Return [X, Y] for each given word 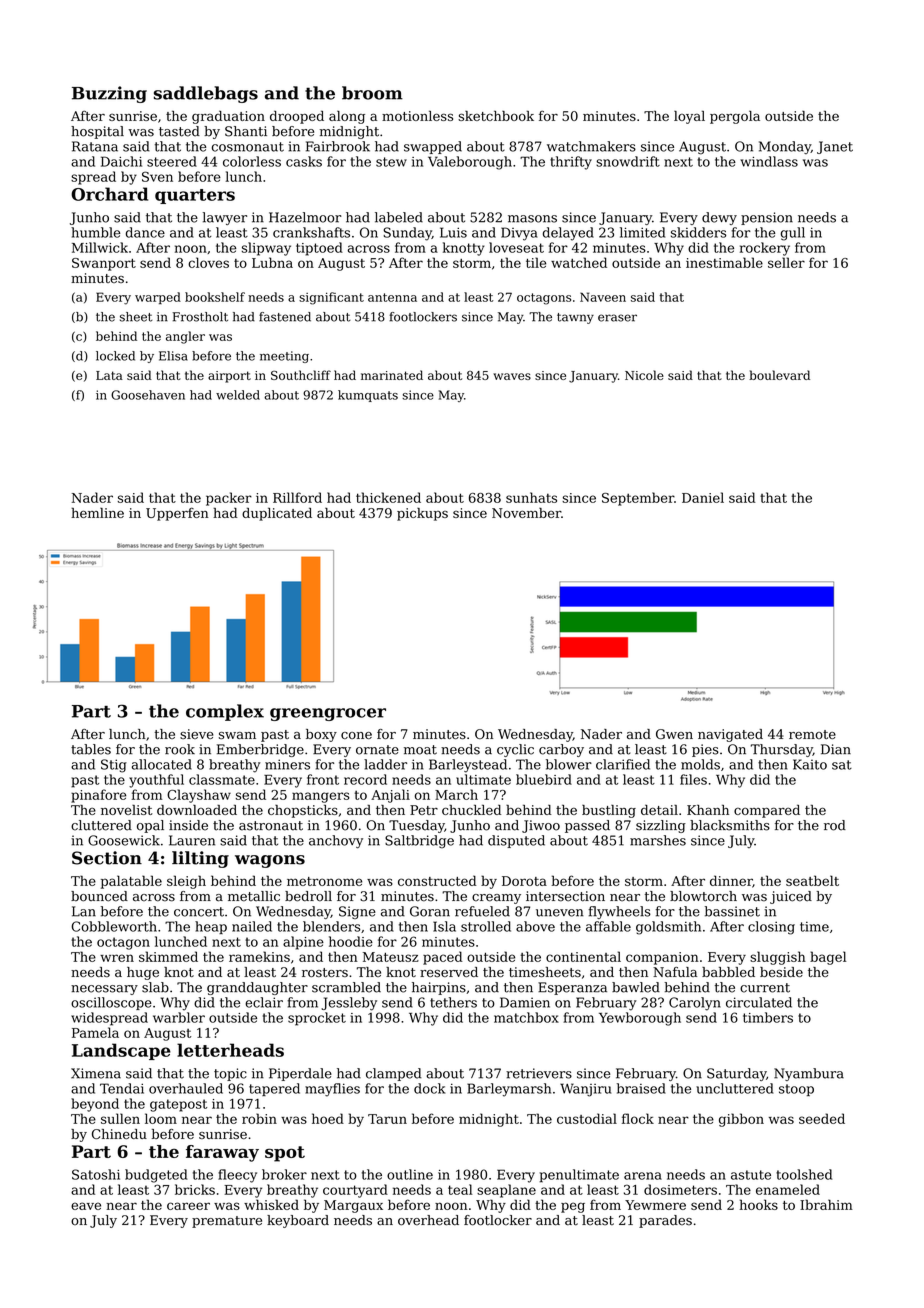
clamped [394, 1074]
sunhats [531, 497]
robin [259, 1118]
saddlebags [206, 94]
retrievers [539, 1073]
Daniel [703, 497]
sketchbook [496, 115]
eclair [264, 1002]
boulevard [779, 375]
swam [237, 735]
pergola [735, 117]
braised [641, 1088]
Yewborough [640, 1019]
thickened [388, 497]
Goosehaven [148, 395]
